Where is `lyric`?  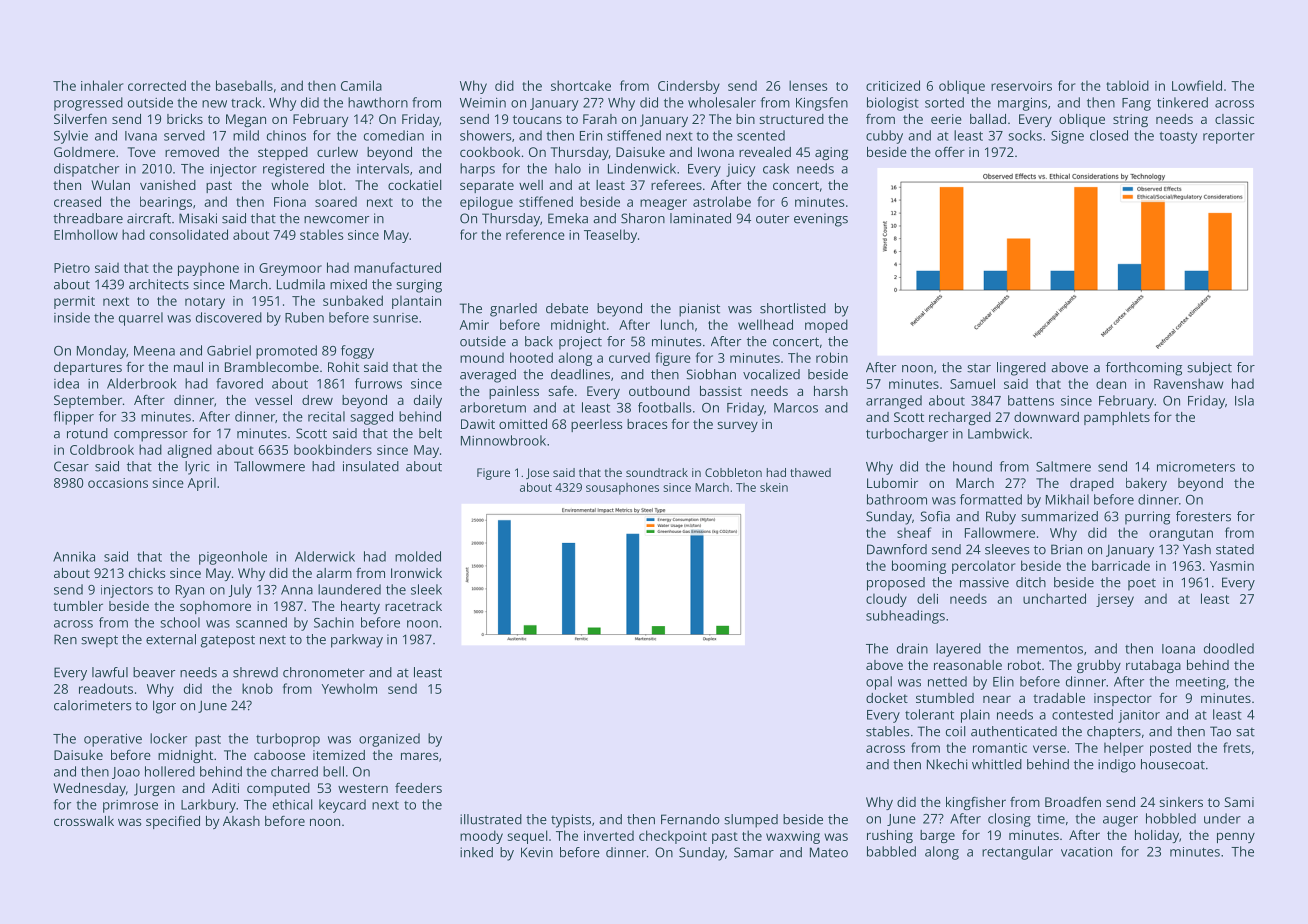
lyric is located at coordinates (197, 468).
